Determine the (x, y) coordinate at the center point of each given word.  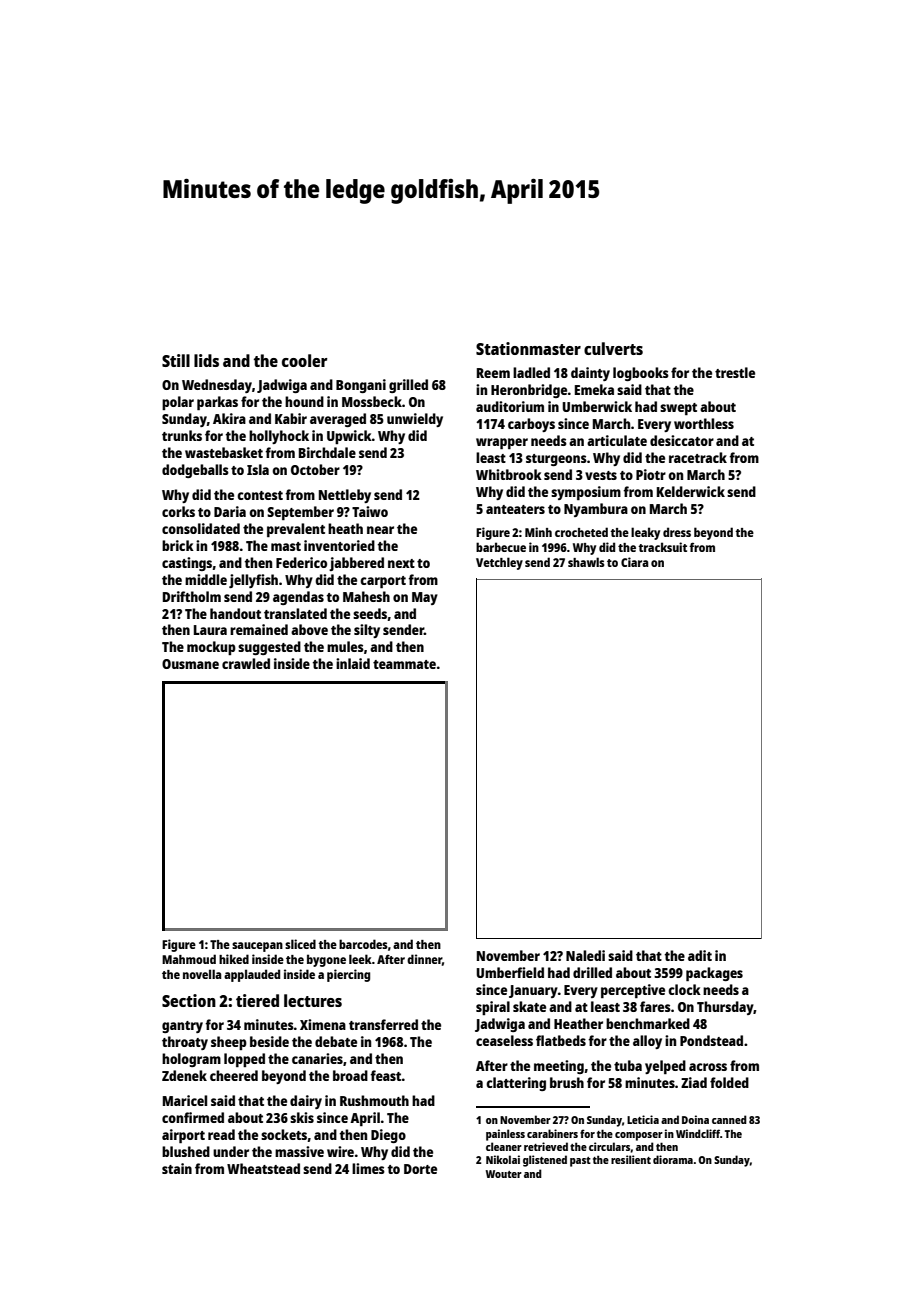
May (425, 598)
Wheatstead (263, 1168)
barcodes (363, 944)
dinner (424, 959)
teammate (404, 664)
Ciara (634, 562)
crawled (246, 663)
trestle (735, 372)
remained (259, 629)
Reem (493, 373)
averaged (338, 420)
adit (700, 955)
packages (714, 974)
